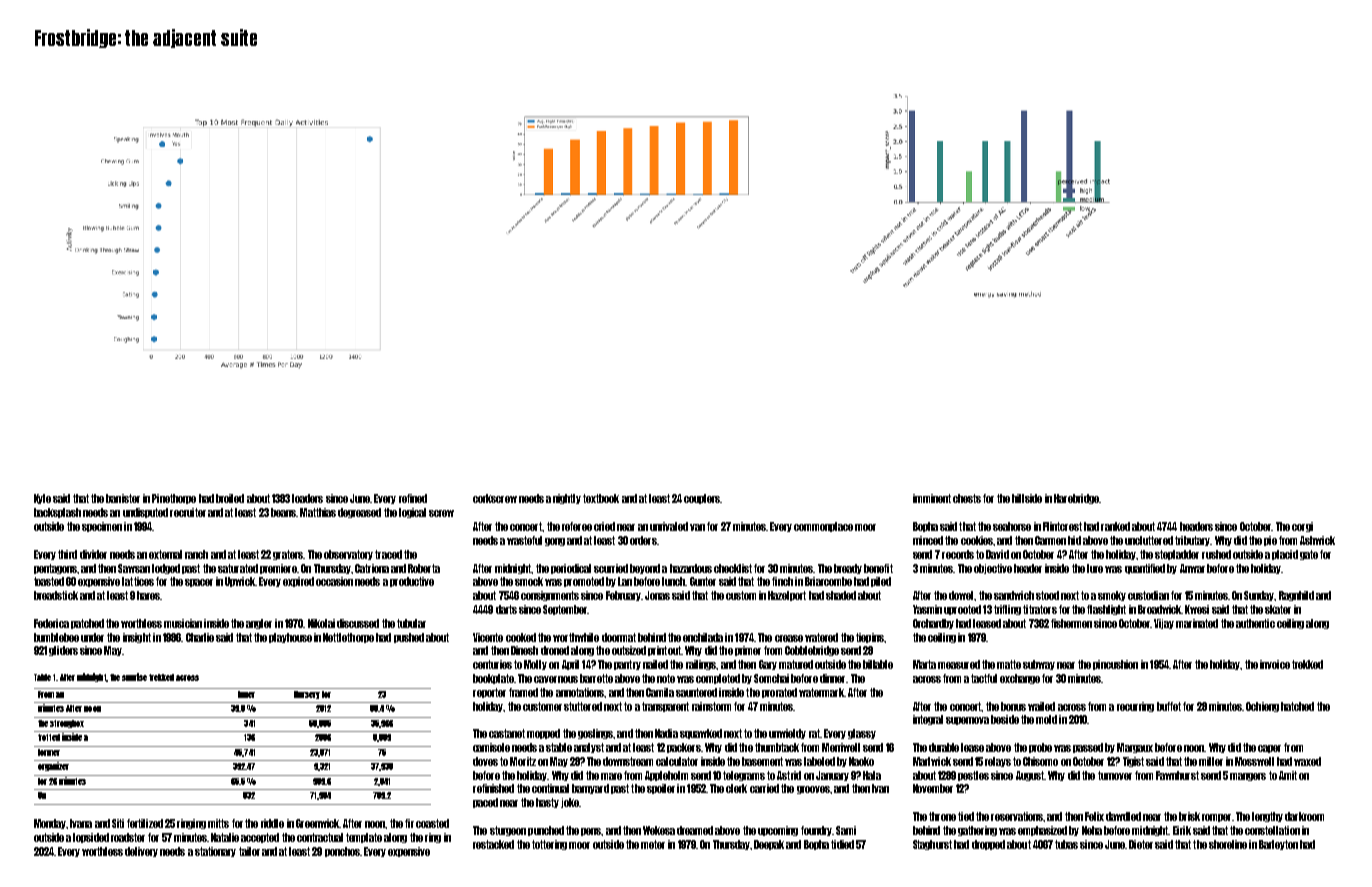  I want to click on doves, so click(485, 761).
